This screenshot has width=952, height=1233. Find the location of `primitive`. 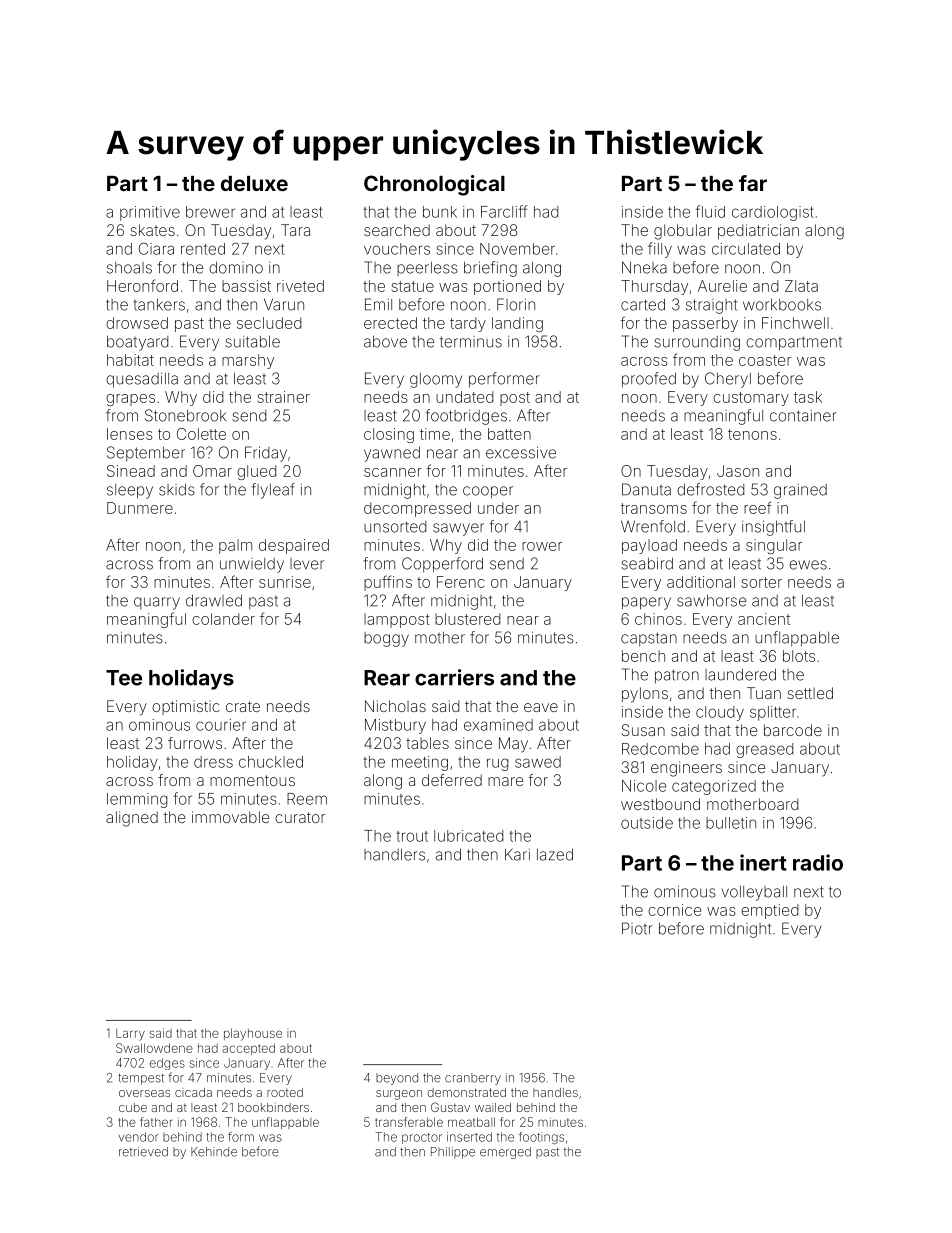

primitive is located at coordinates (150, 213).
